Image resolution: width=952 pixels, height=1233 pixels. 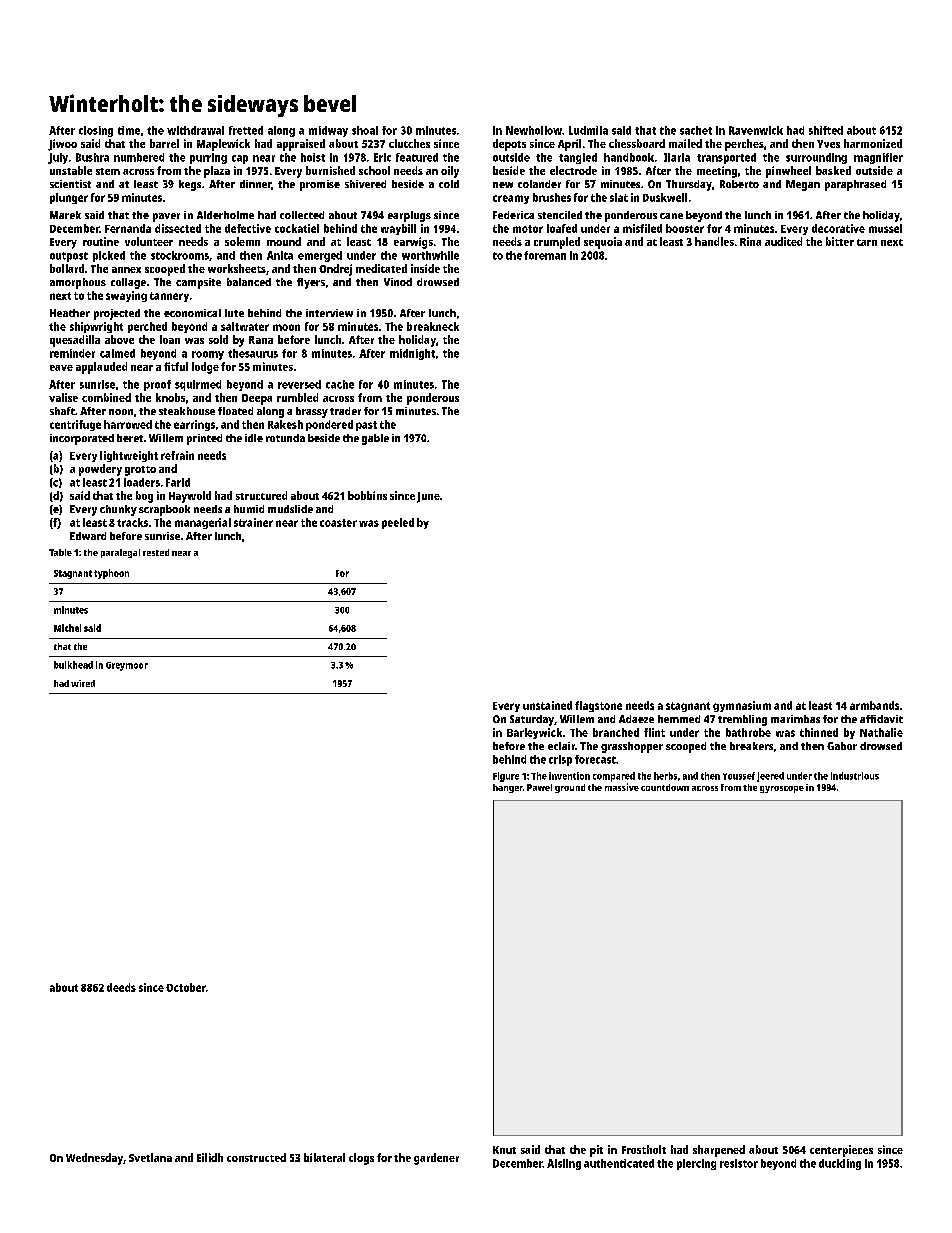 I want to click on gymnasium, so click(x=742, y=706).
